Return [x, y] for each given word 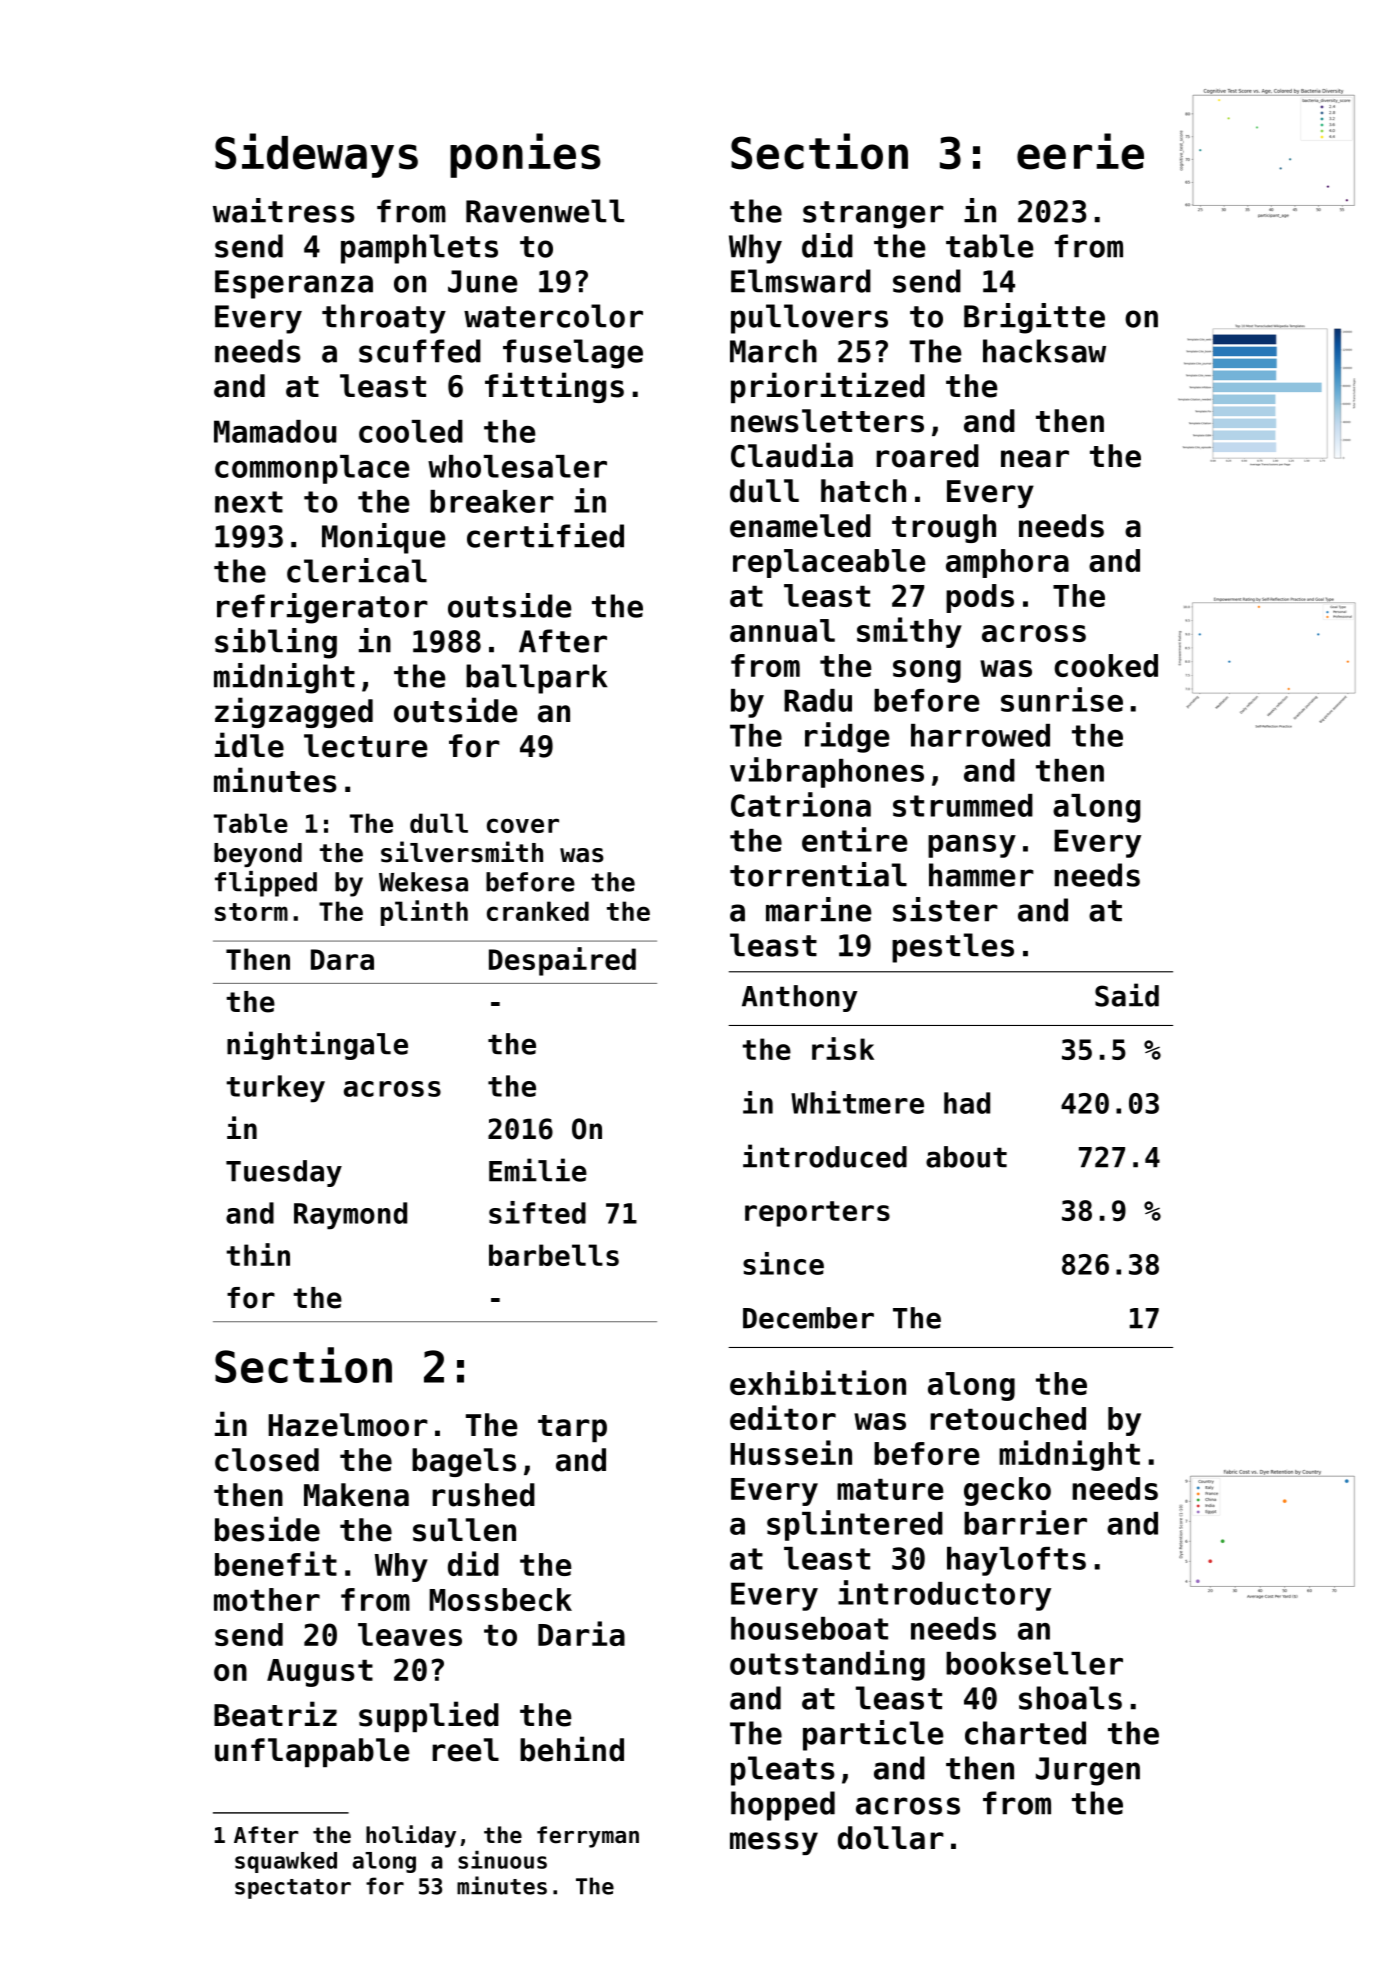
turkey [275, 1089]
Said [1127, 995]
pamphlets [419, 249]
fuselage [573, 354]
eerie [1080, 151]
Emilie [538, 1170]
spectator [293, 1889]
